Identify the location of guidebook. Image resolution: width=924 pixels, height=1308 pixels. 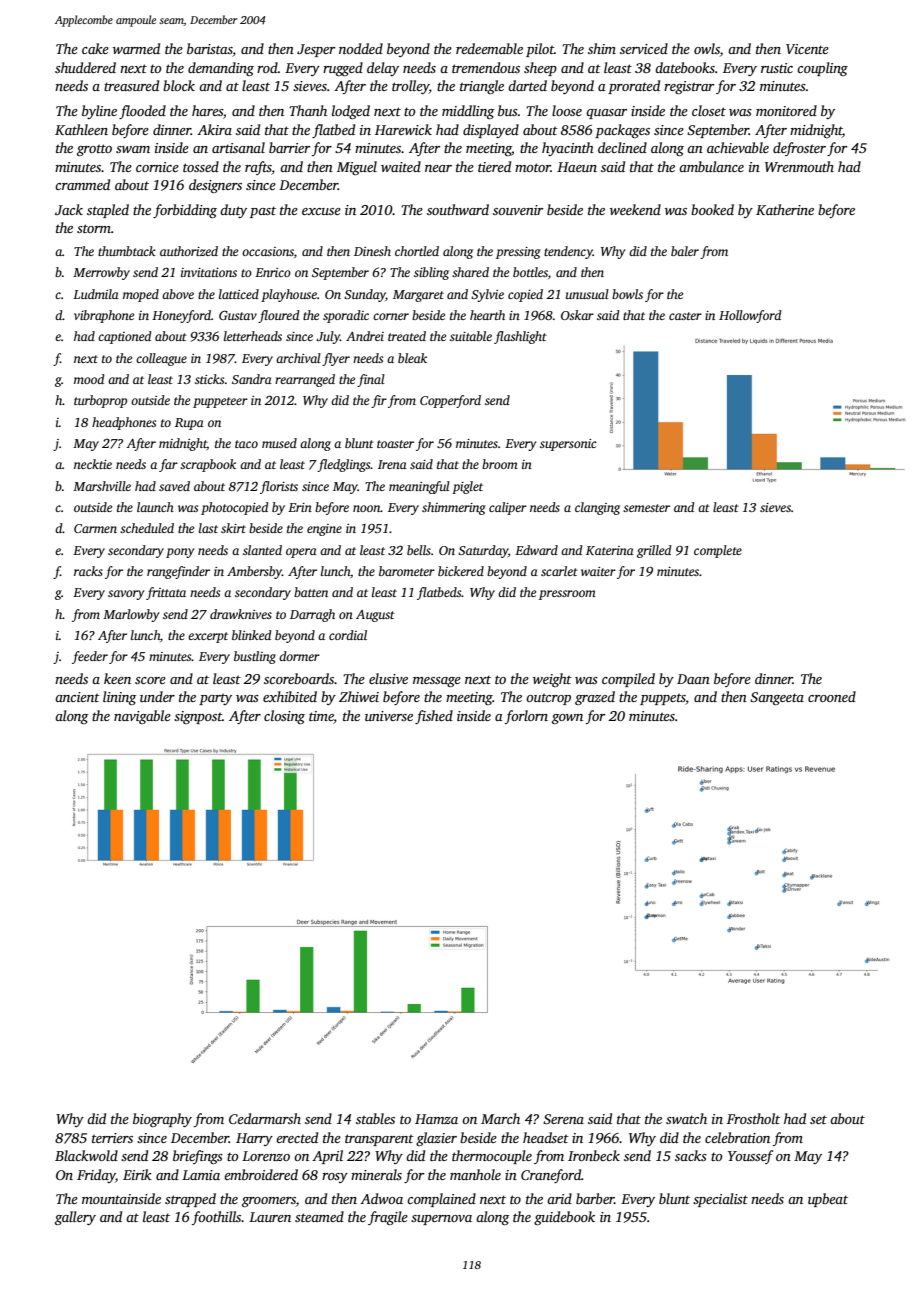
(564, 1218).
